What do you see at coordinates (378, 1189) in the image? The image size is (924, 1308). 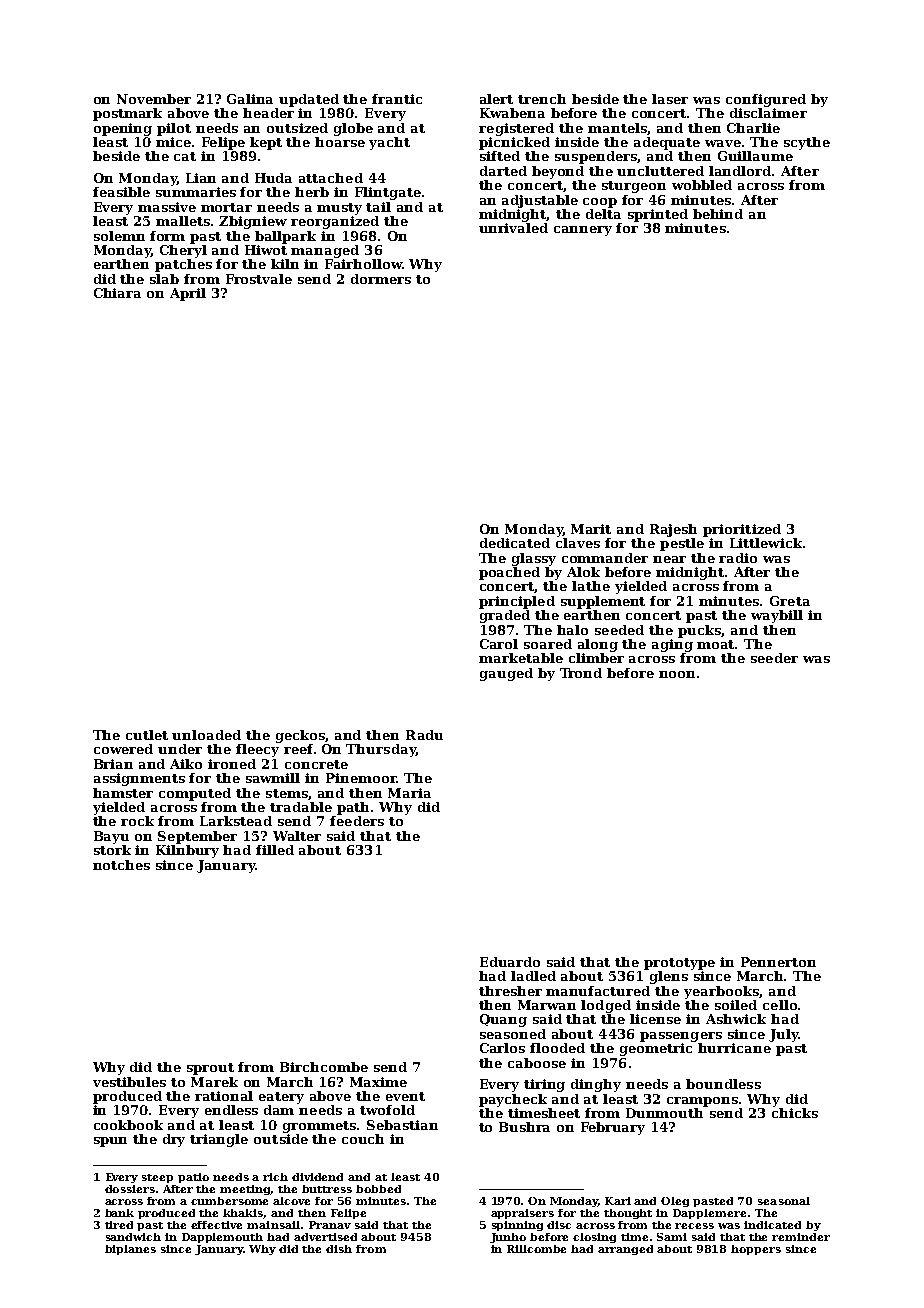 I see `bobbed` at bounding box center [378, 1189].
